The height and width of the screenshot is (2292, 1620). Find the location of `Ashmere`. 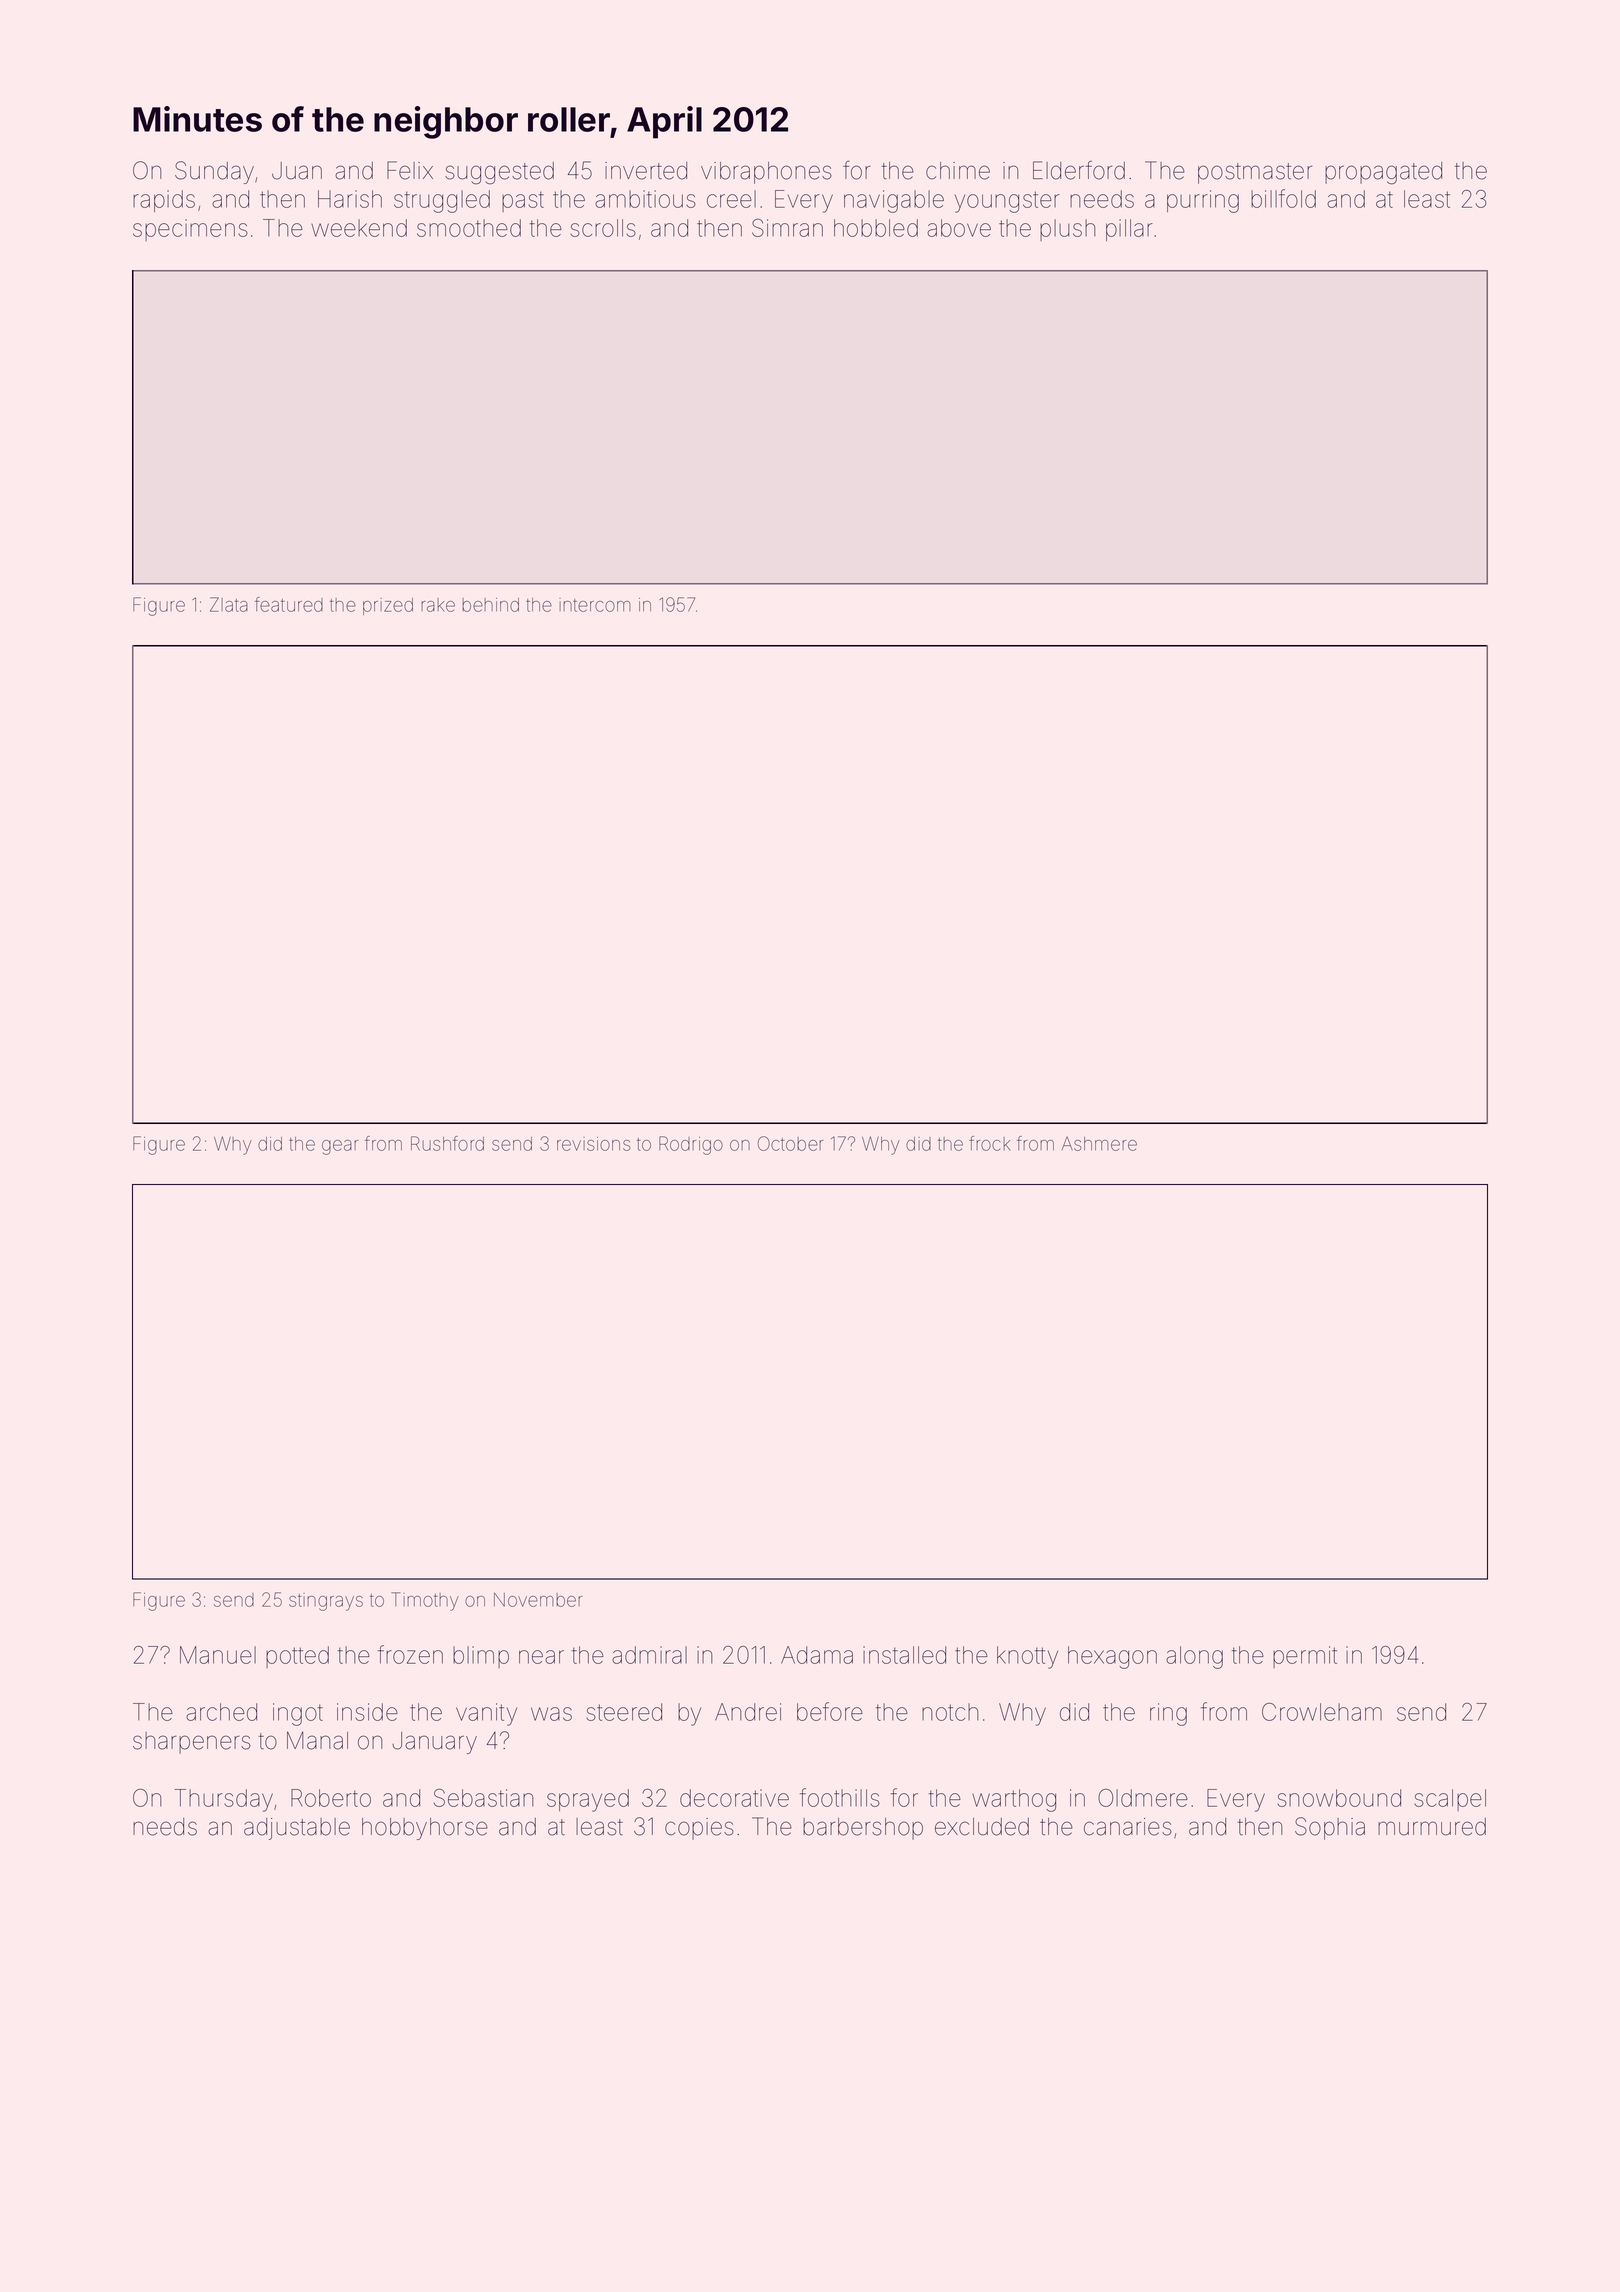

Ashmere is located at coordinates (1099, 1144).
